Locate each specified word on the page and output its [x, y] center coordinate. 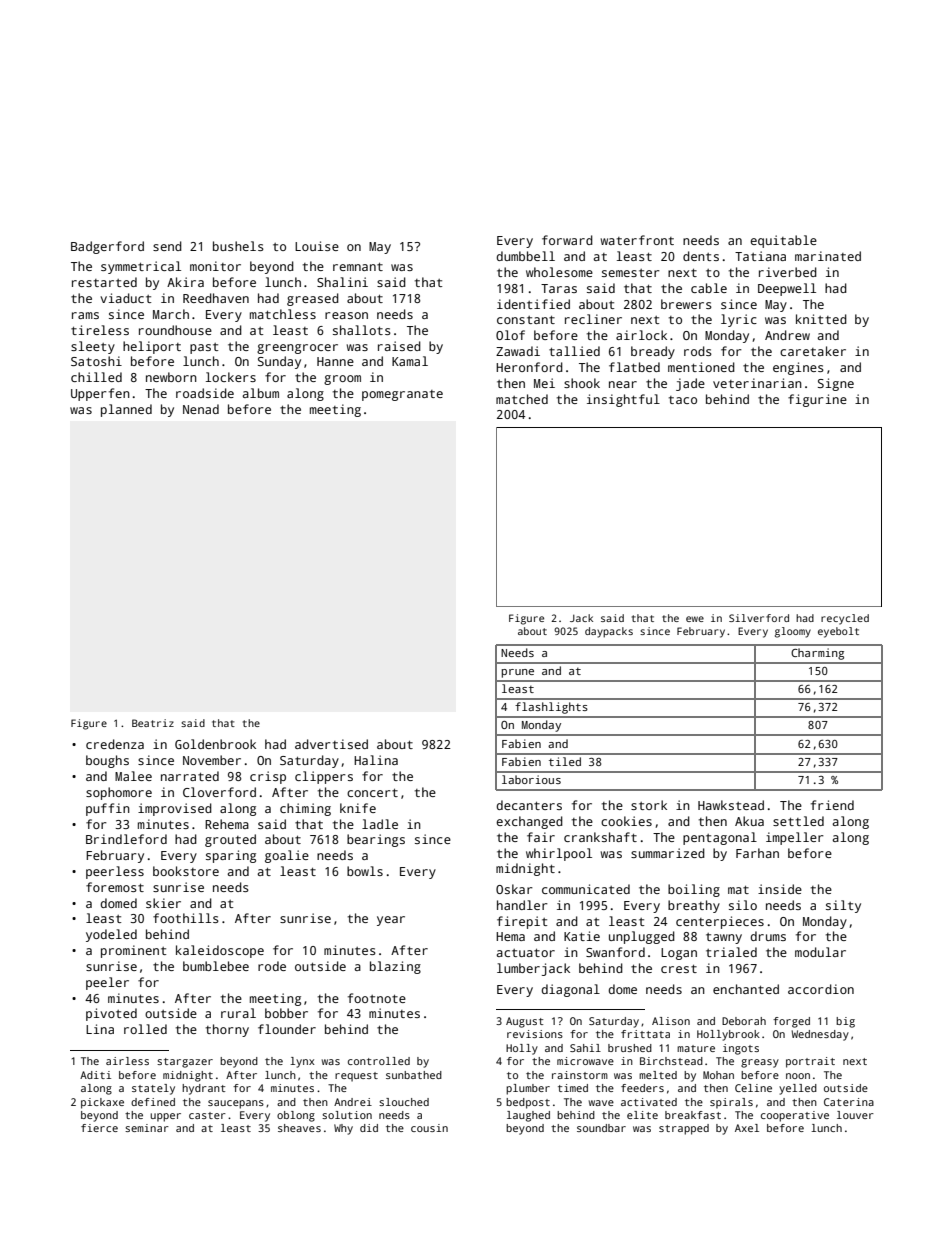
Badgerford [107, 247]
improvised [175, 809]
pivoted [111, 1014]
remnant [358, 267]
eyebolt [838, 632]
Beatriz [153, 723]
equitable [783, 241]
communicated [586, 889]
